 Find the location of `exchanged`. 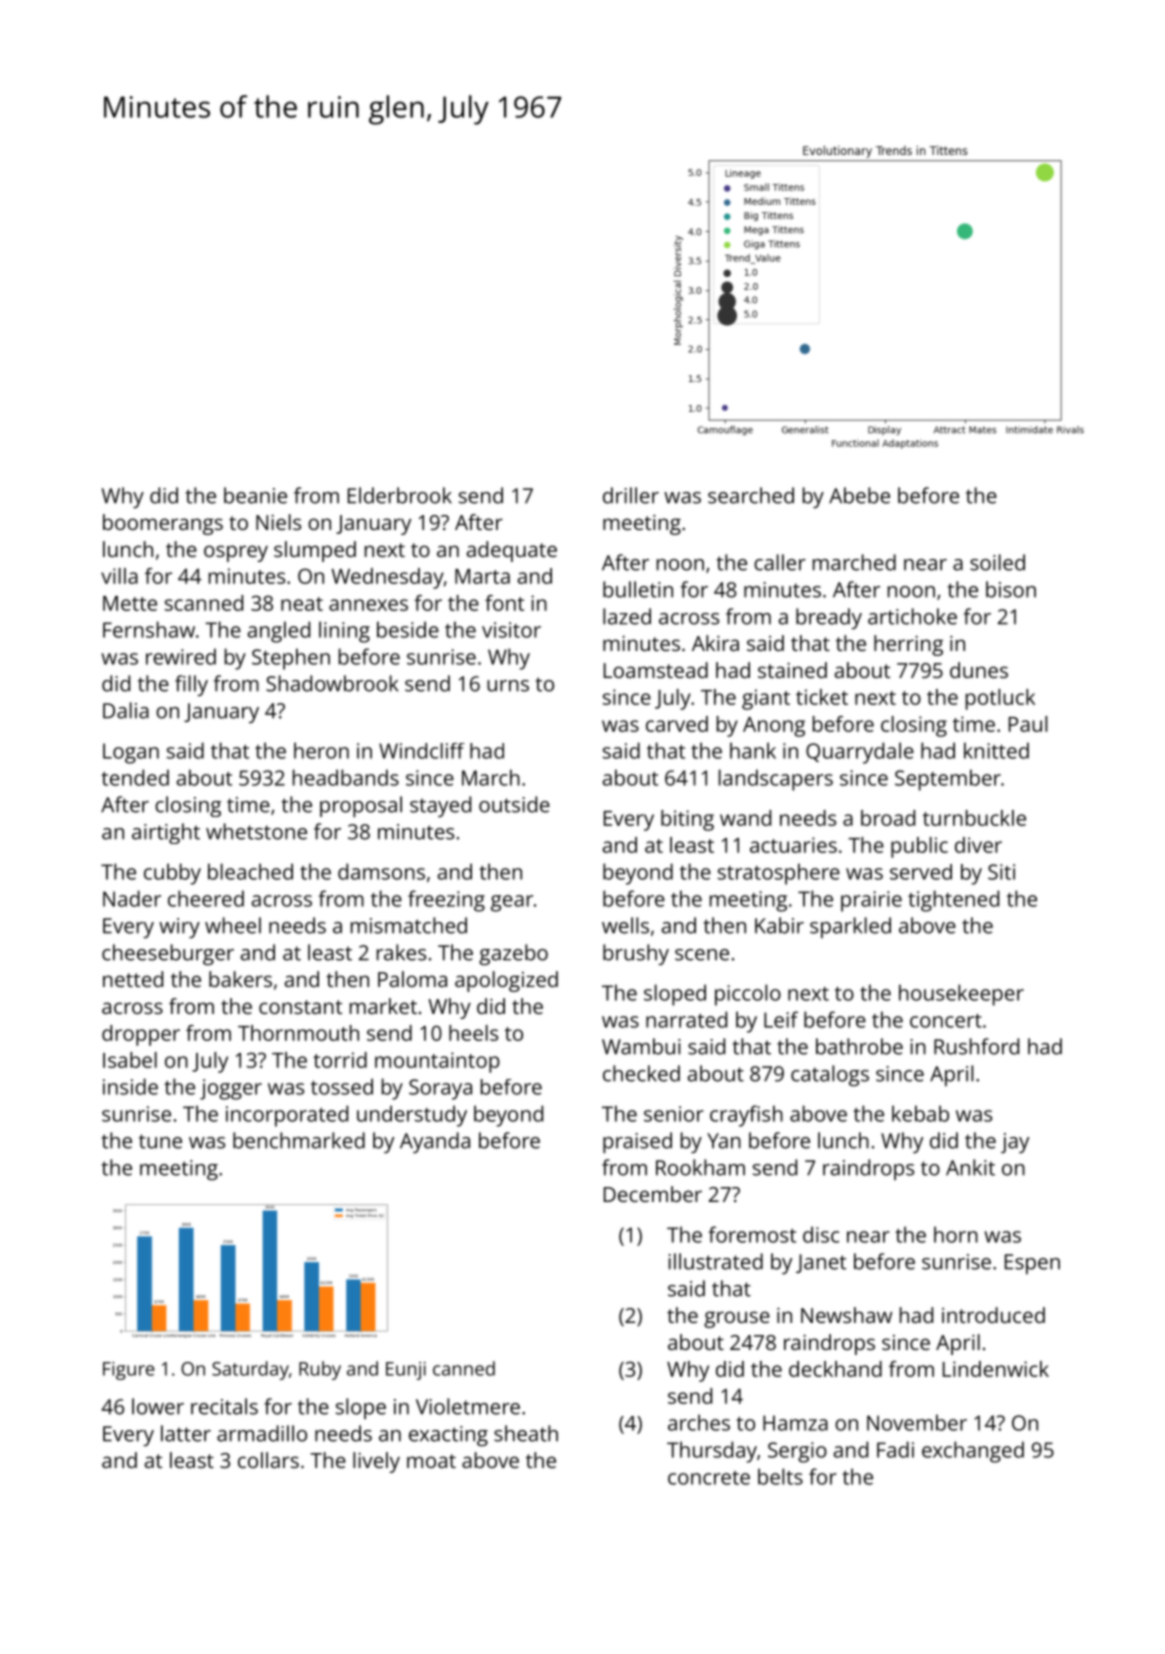

exchanged is located at coordinates (973, 1452).
